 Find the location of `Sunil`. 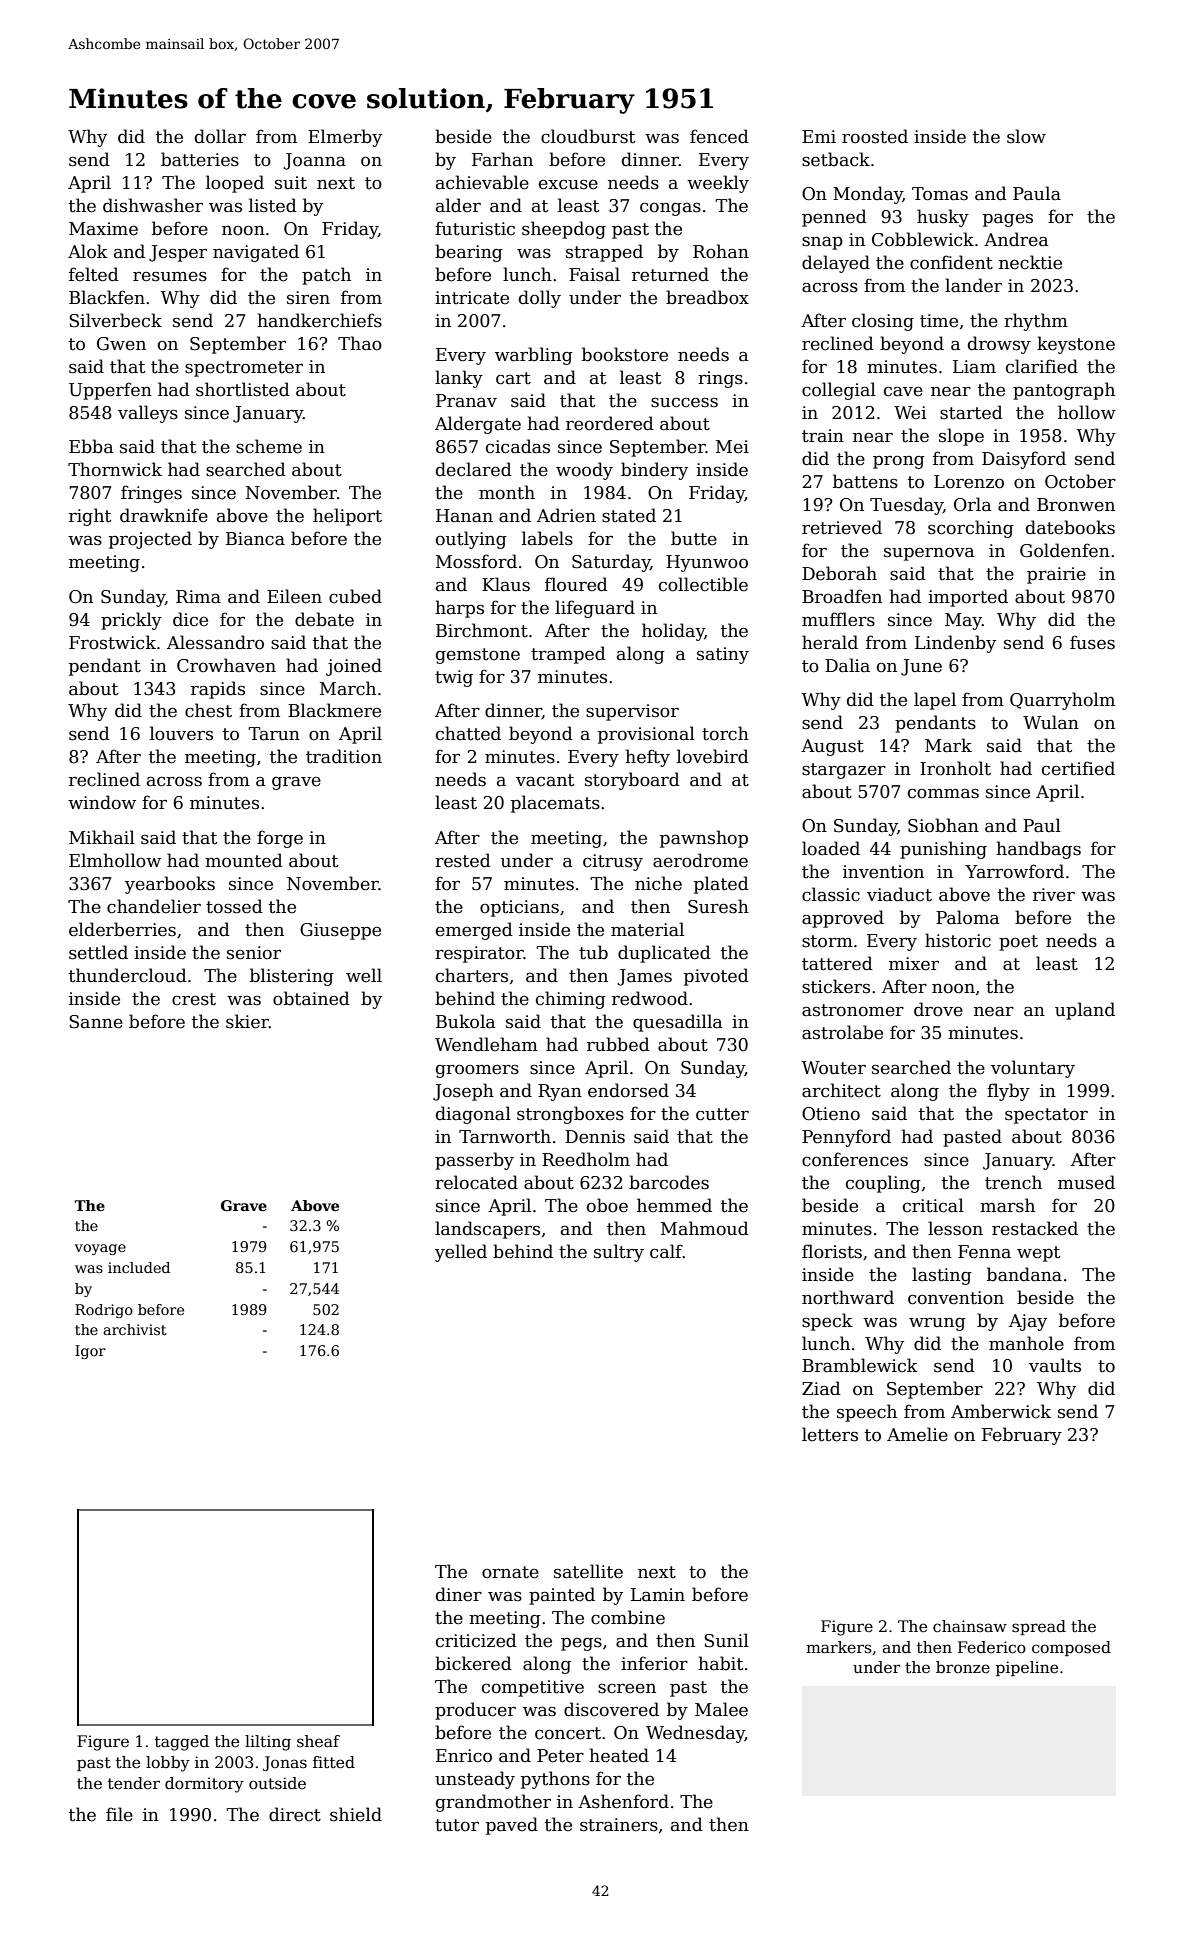

Sunil is located at coordinates (726, 1640).
